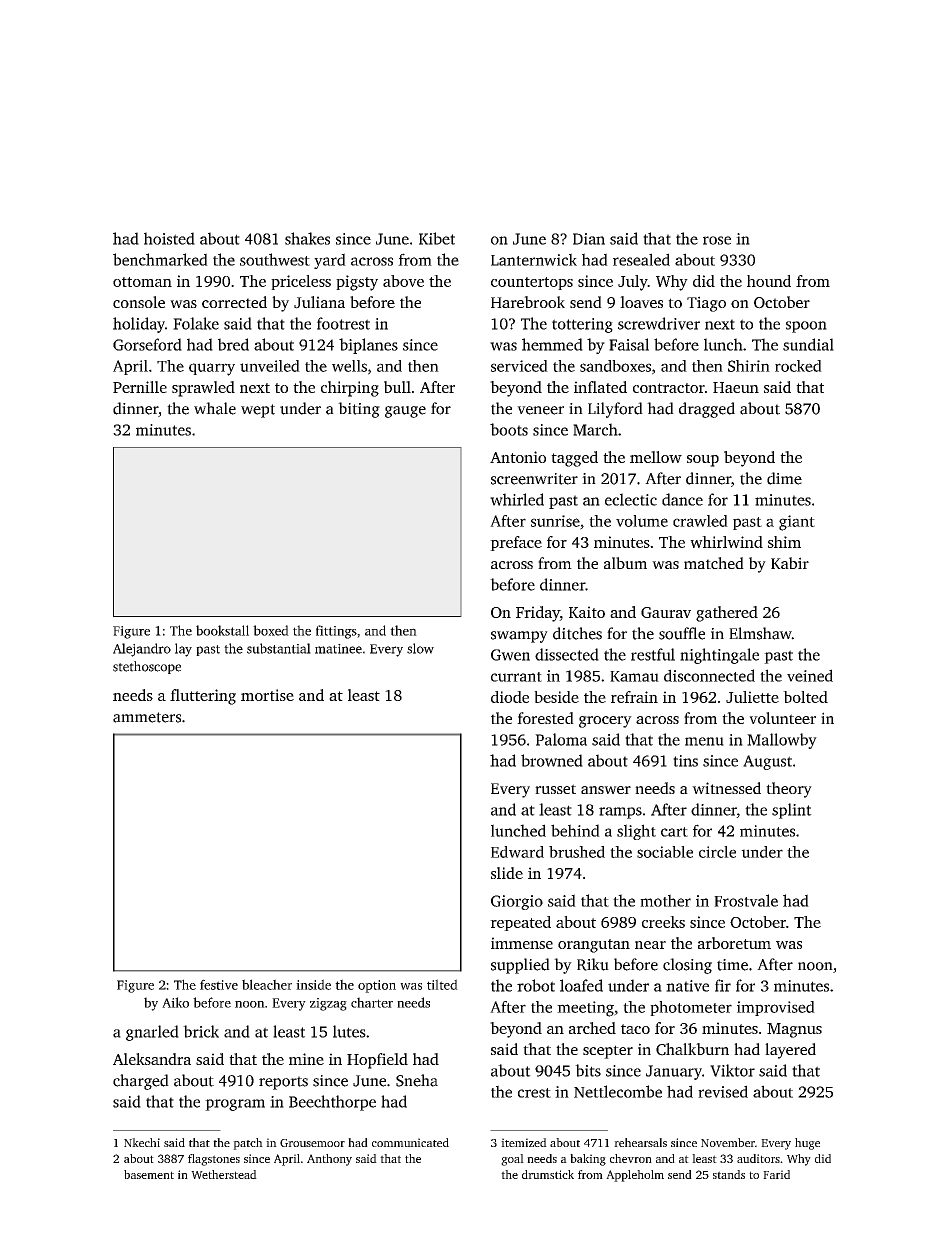 The image size is (952, 1233). Describe the element at coordinates (147, 717) in the document. I see `ammeters` at that location.
